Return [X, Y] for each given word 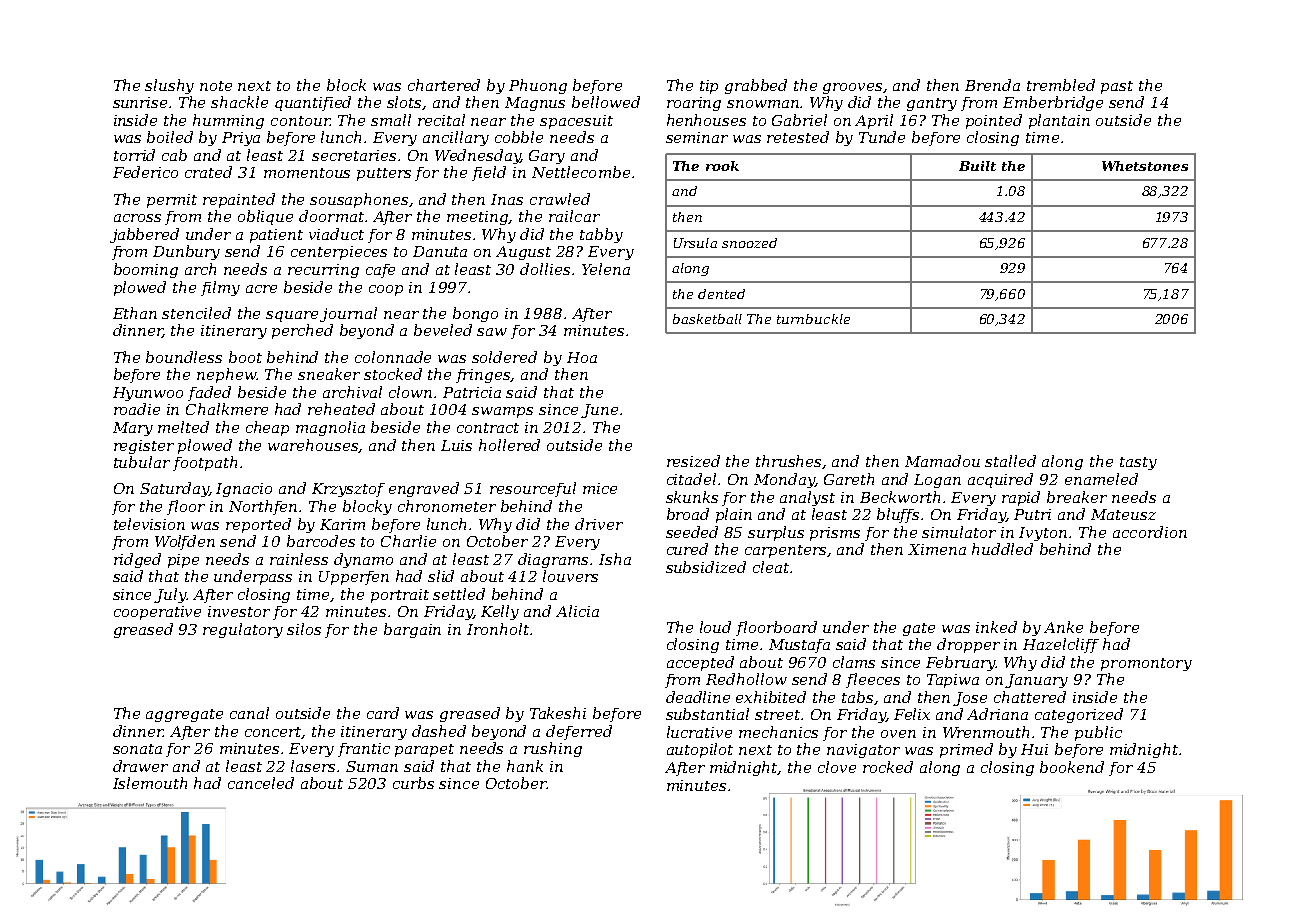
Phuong [538, 86]
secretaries [354, 155]
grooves [853, 88]
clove [837, 767]
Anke [1063, 627]
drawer [140, 766]
